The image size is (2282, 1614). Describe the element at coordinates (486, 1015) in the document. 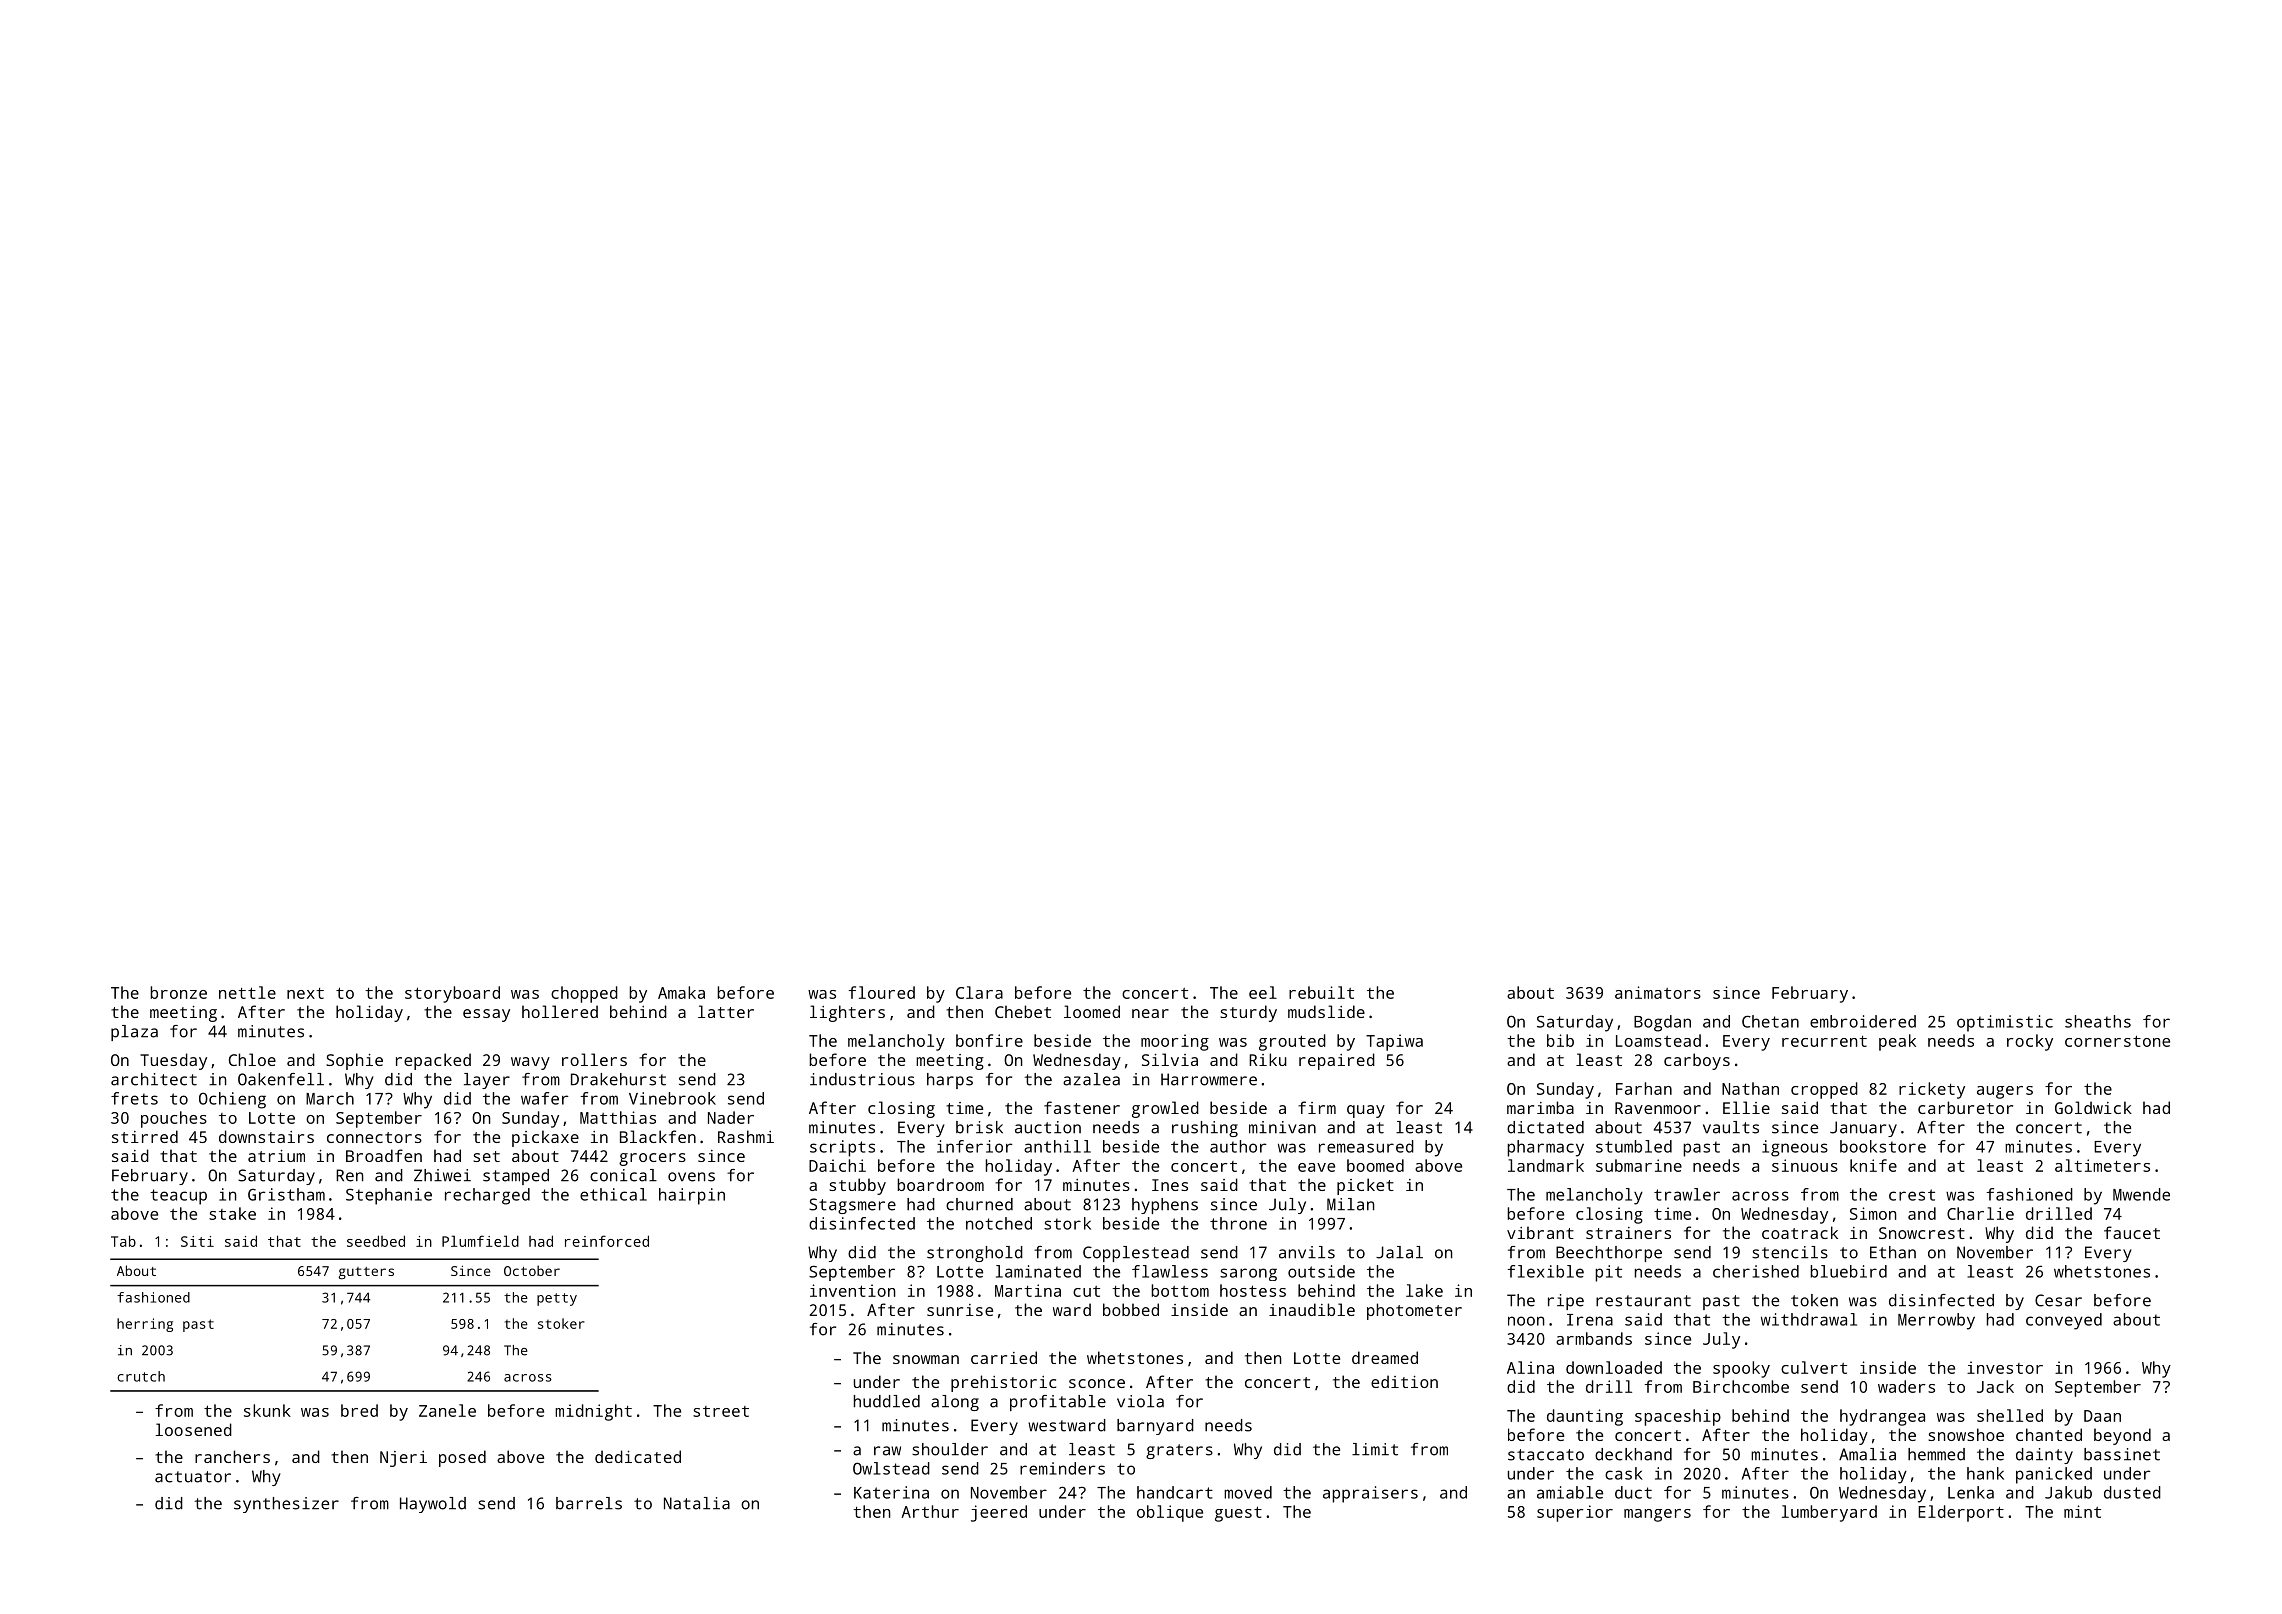

I see `essay` at that location.
